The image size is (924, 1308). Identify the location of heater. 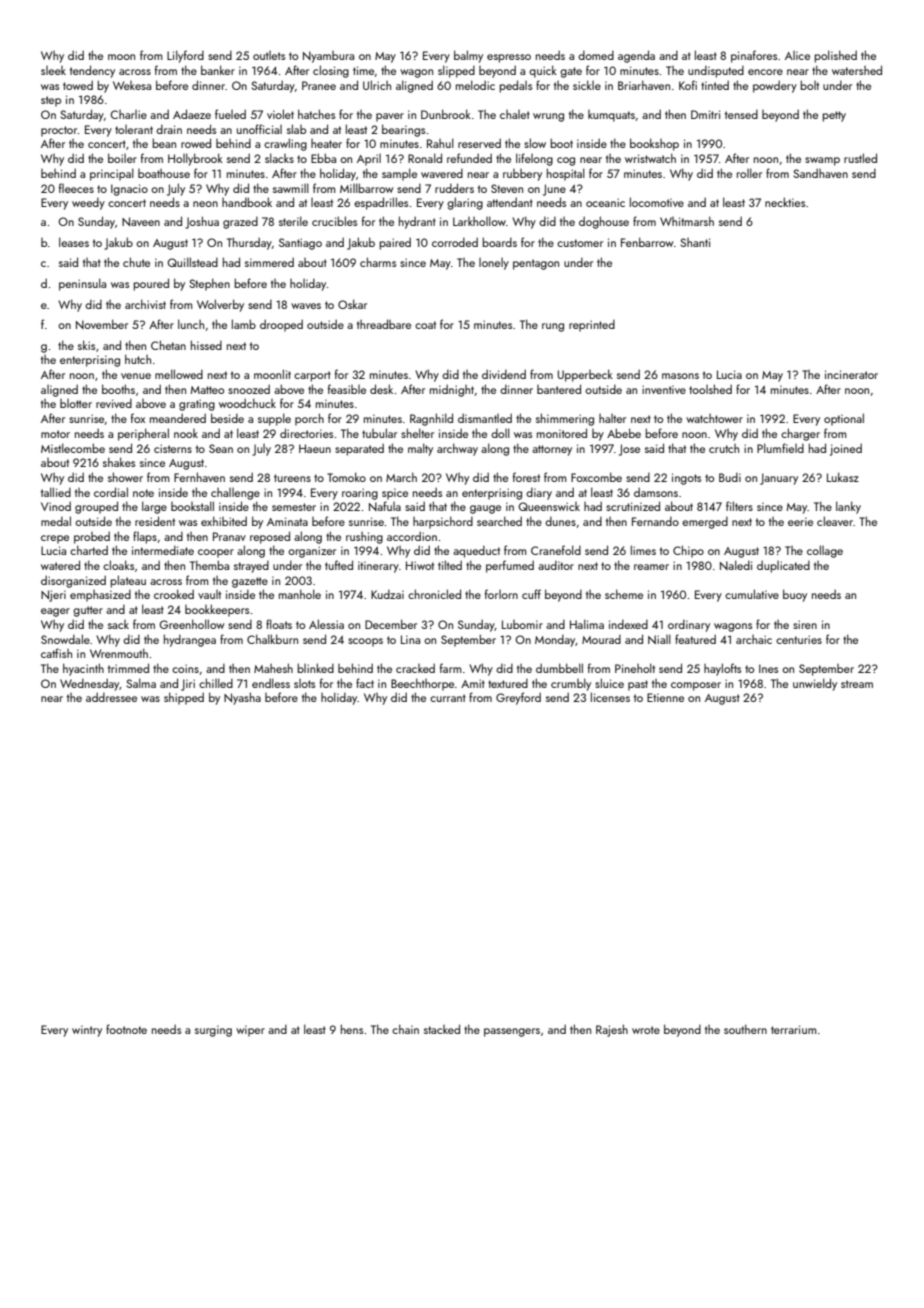
(326, 143).
